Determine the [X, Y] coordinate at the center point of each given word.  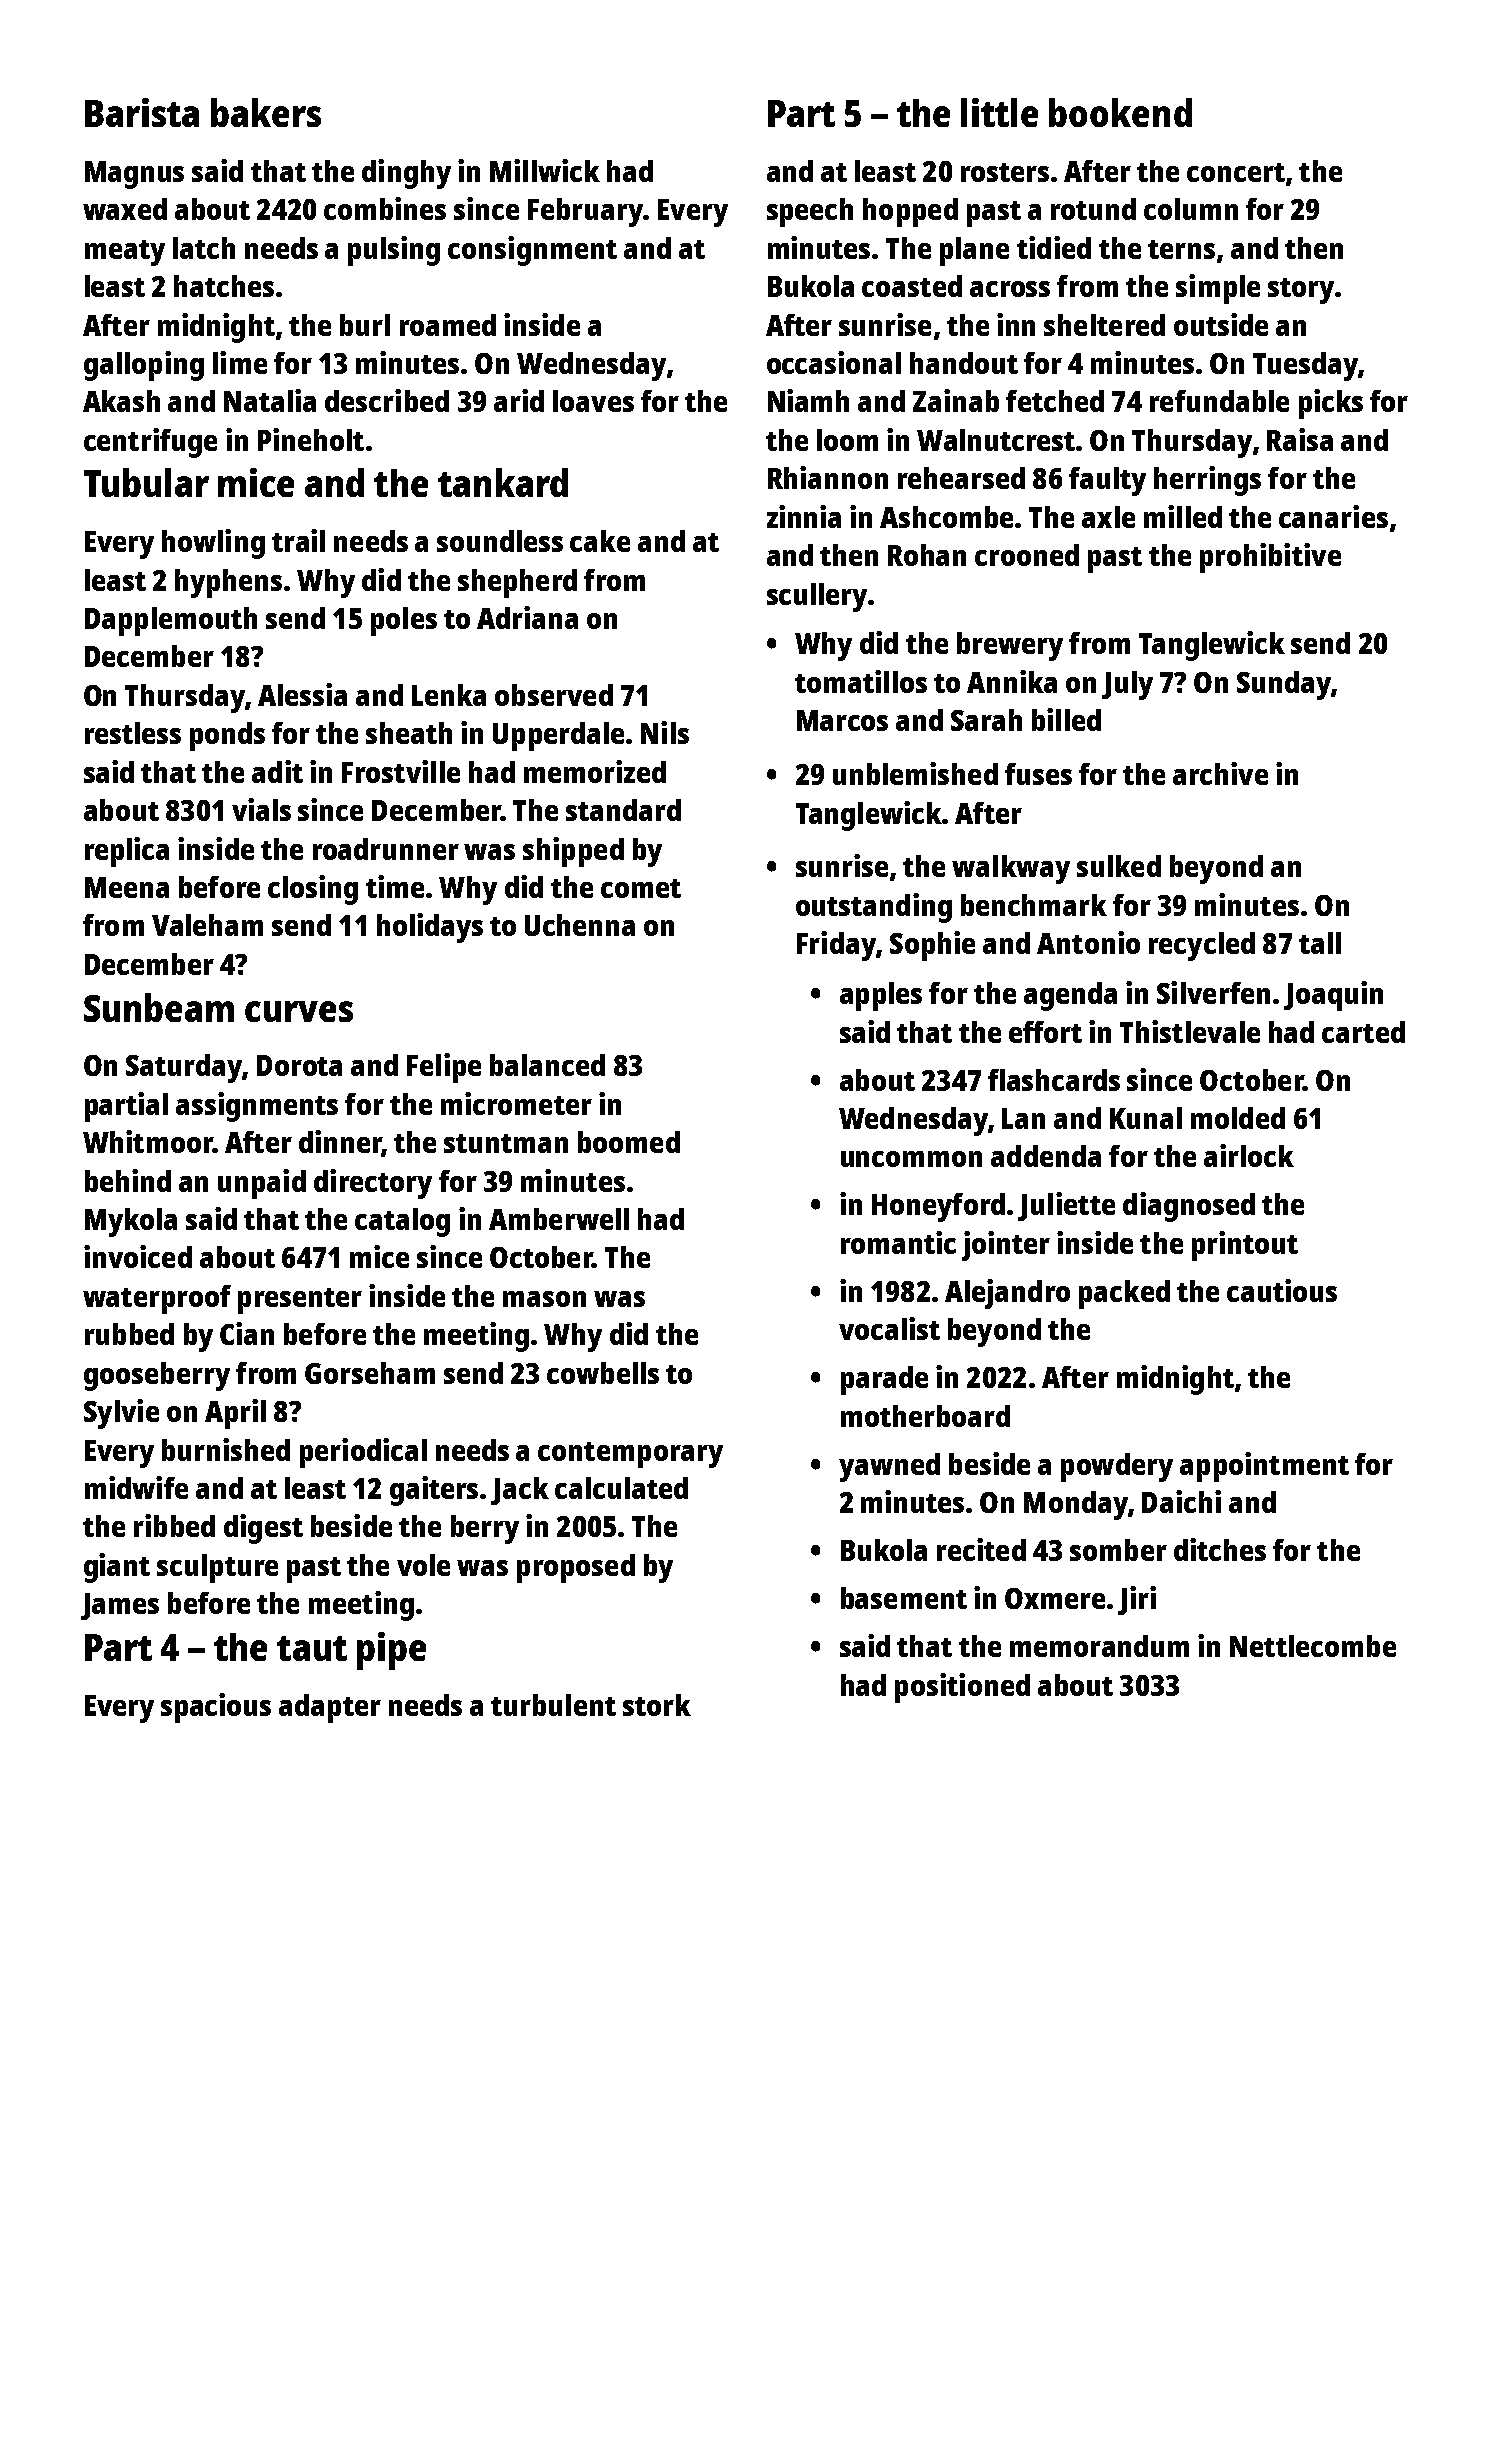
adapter [330, 1708]
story [1301, 291]
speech [810, 212]
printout [1245, 1246]
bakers [266, 112]
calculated [621, 1488]
